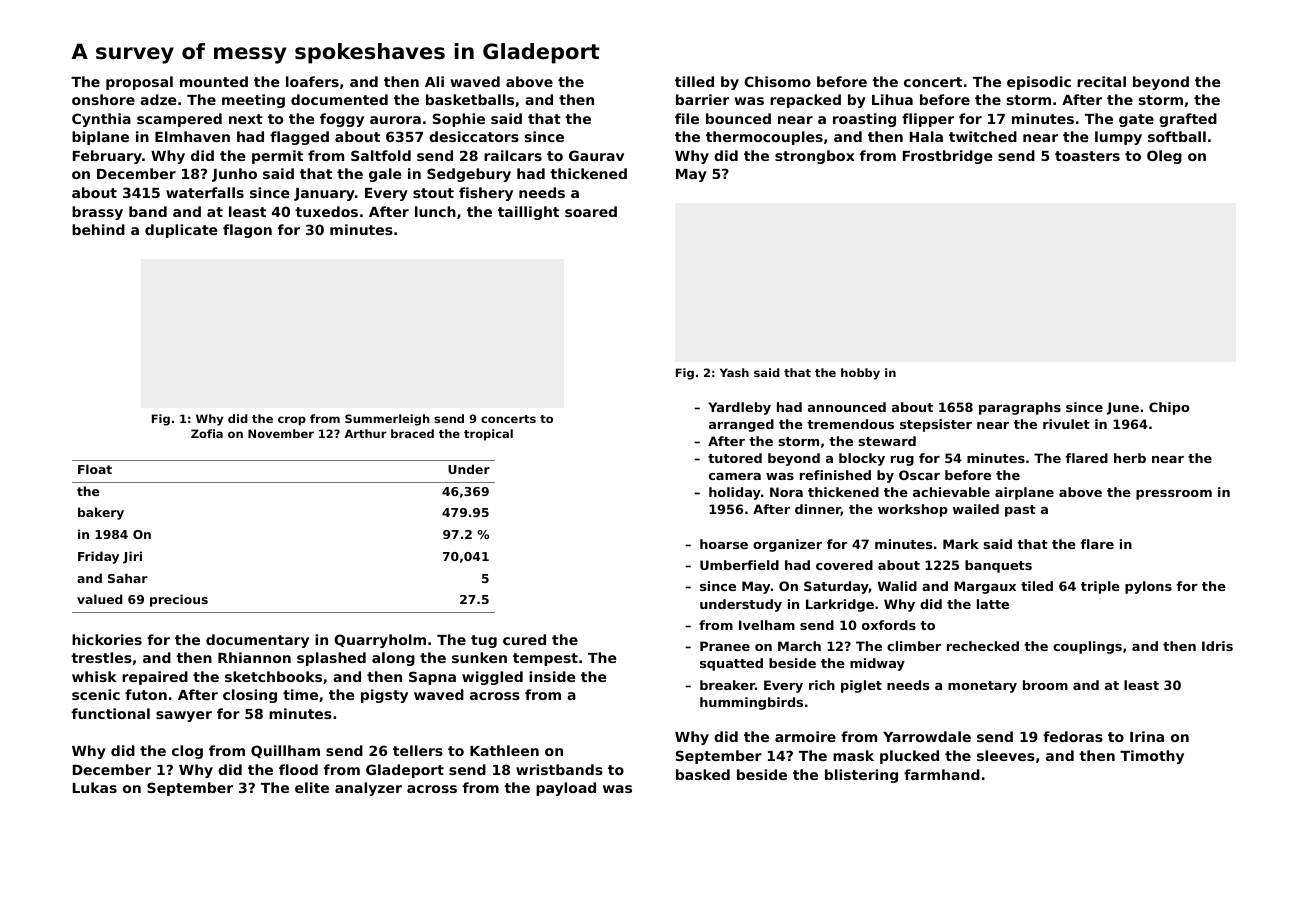  I want to click on analyzer, so click(368, 789).
